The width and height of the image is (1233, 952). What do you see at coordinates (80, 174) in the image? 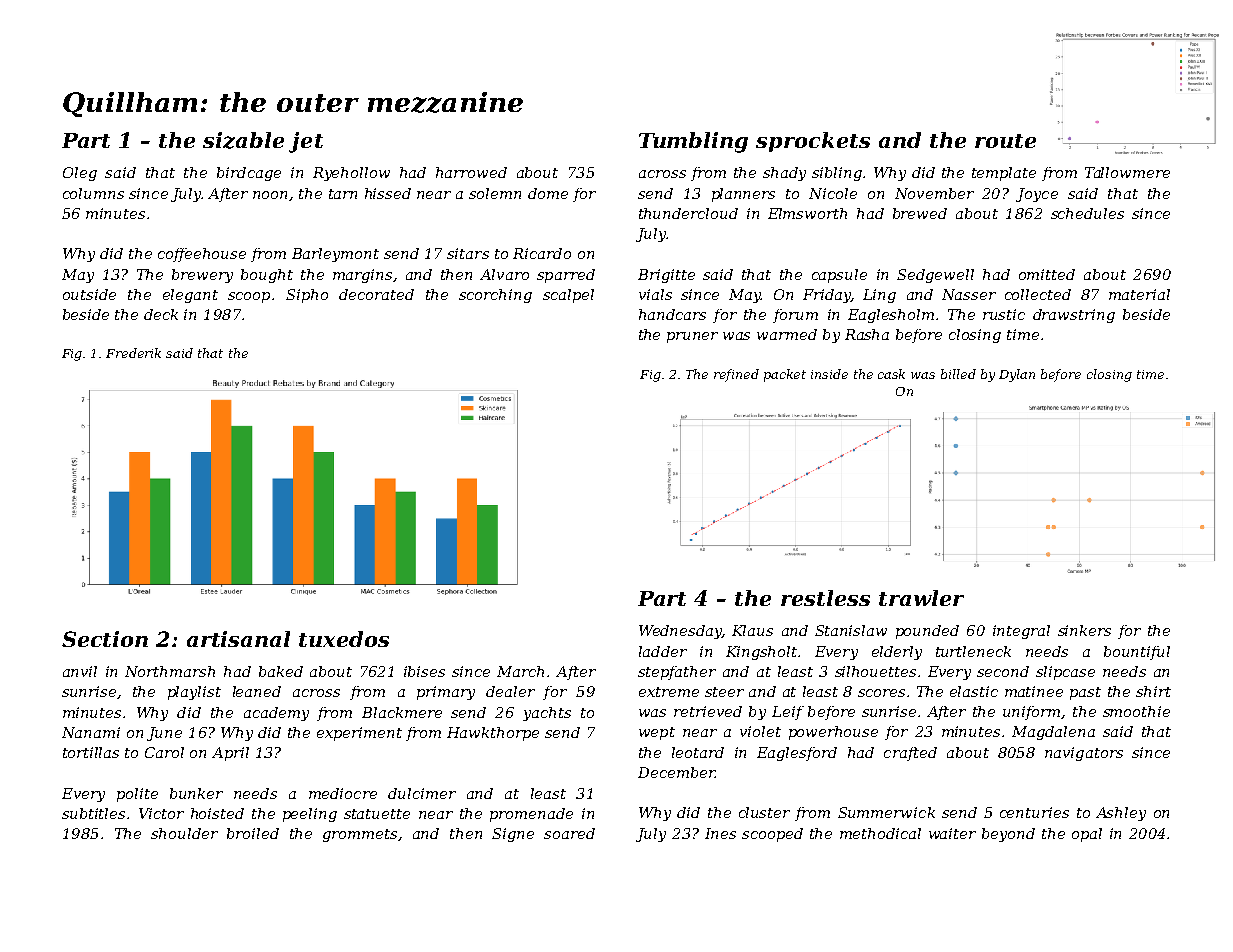
I see `Oleg` at bounding box center [80, 174].
